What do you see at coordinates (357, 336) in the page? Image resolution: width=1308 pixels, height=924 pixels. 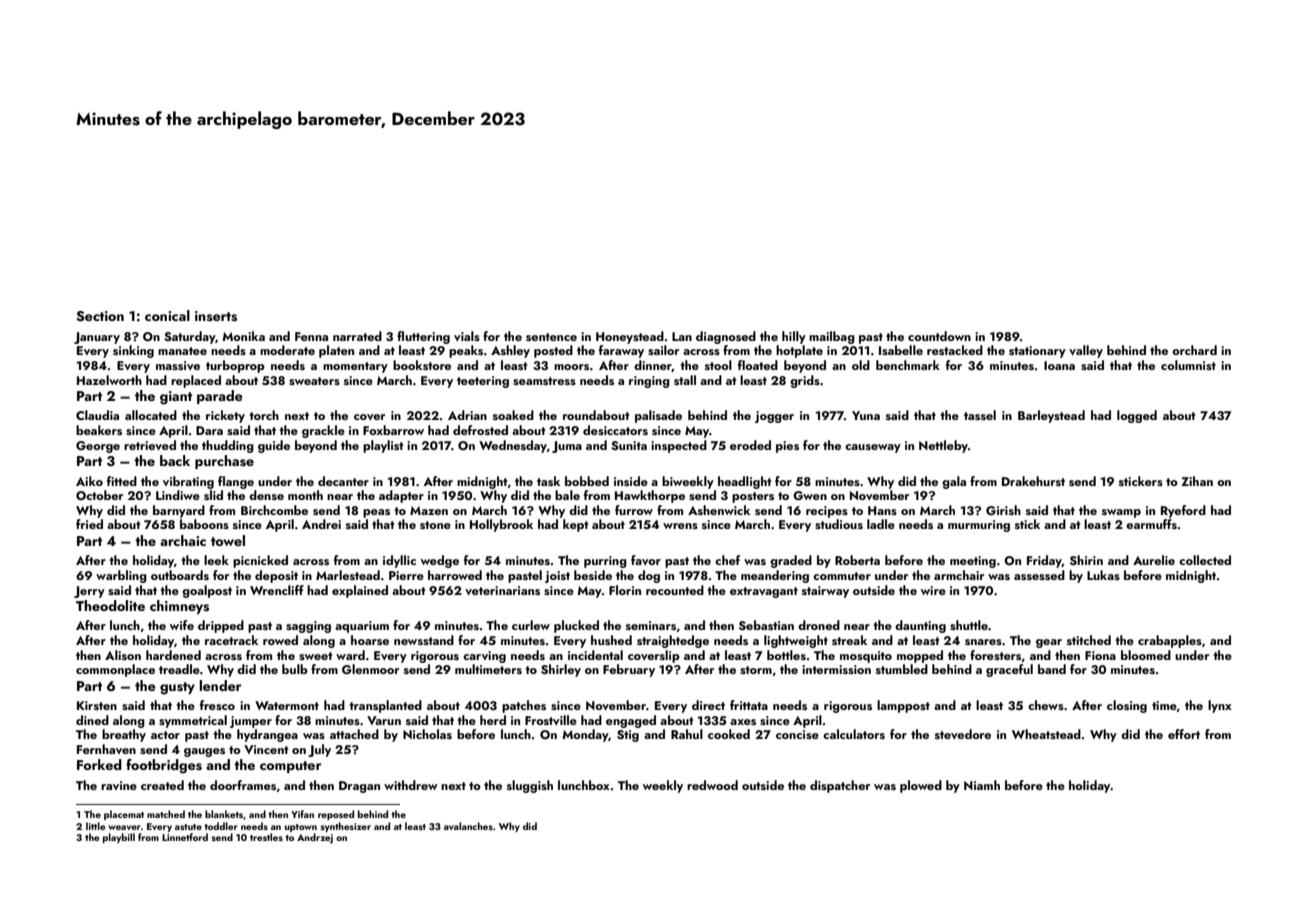 I see `narrated` at bounding box center [357, 336].
